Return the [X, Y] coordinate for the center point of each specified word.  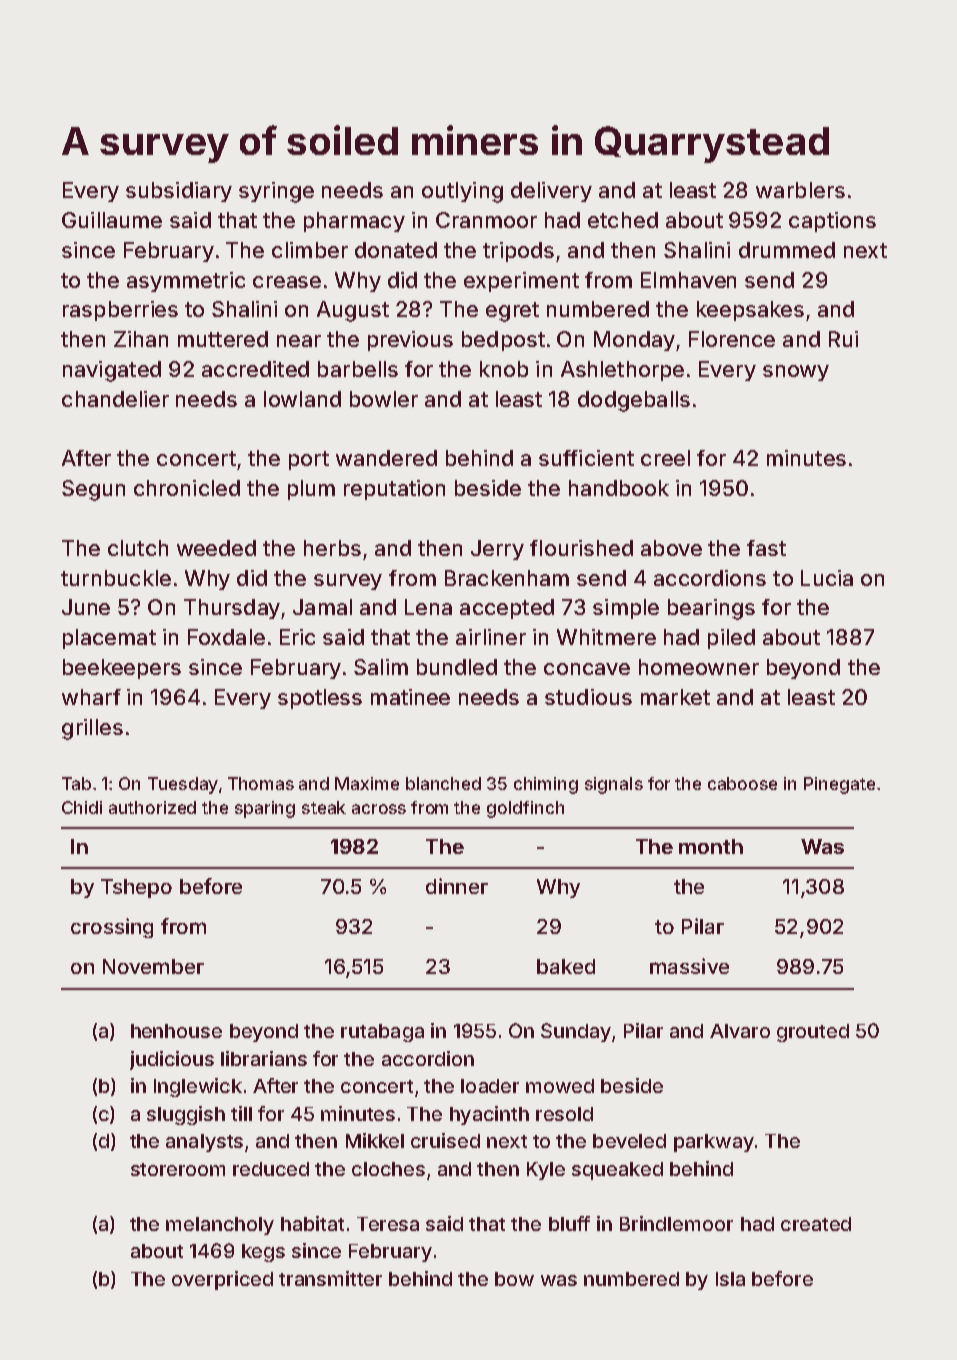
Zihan [141, 339]
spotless [320, 699]
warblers [800, 190]
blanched [443, 783]
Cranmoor [486, 220]
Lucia [827, 578]
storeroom [178, 1169]
